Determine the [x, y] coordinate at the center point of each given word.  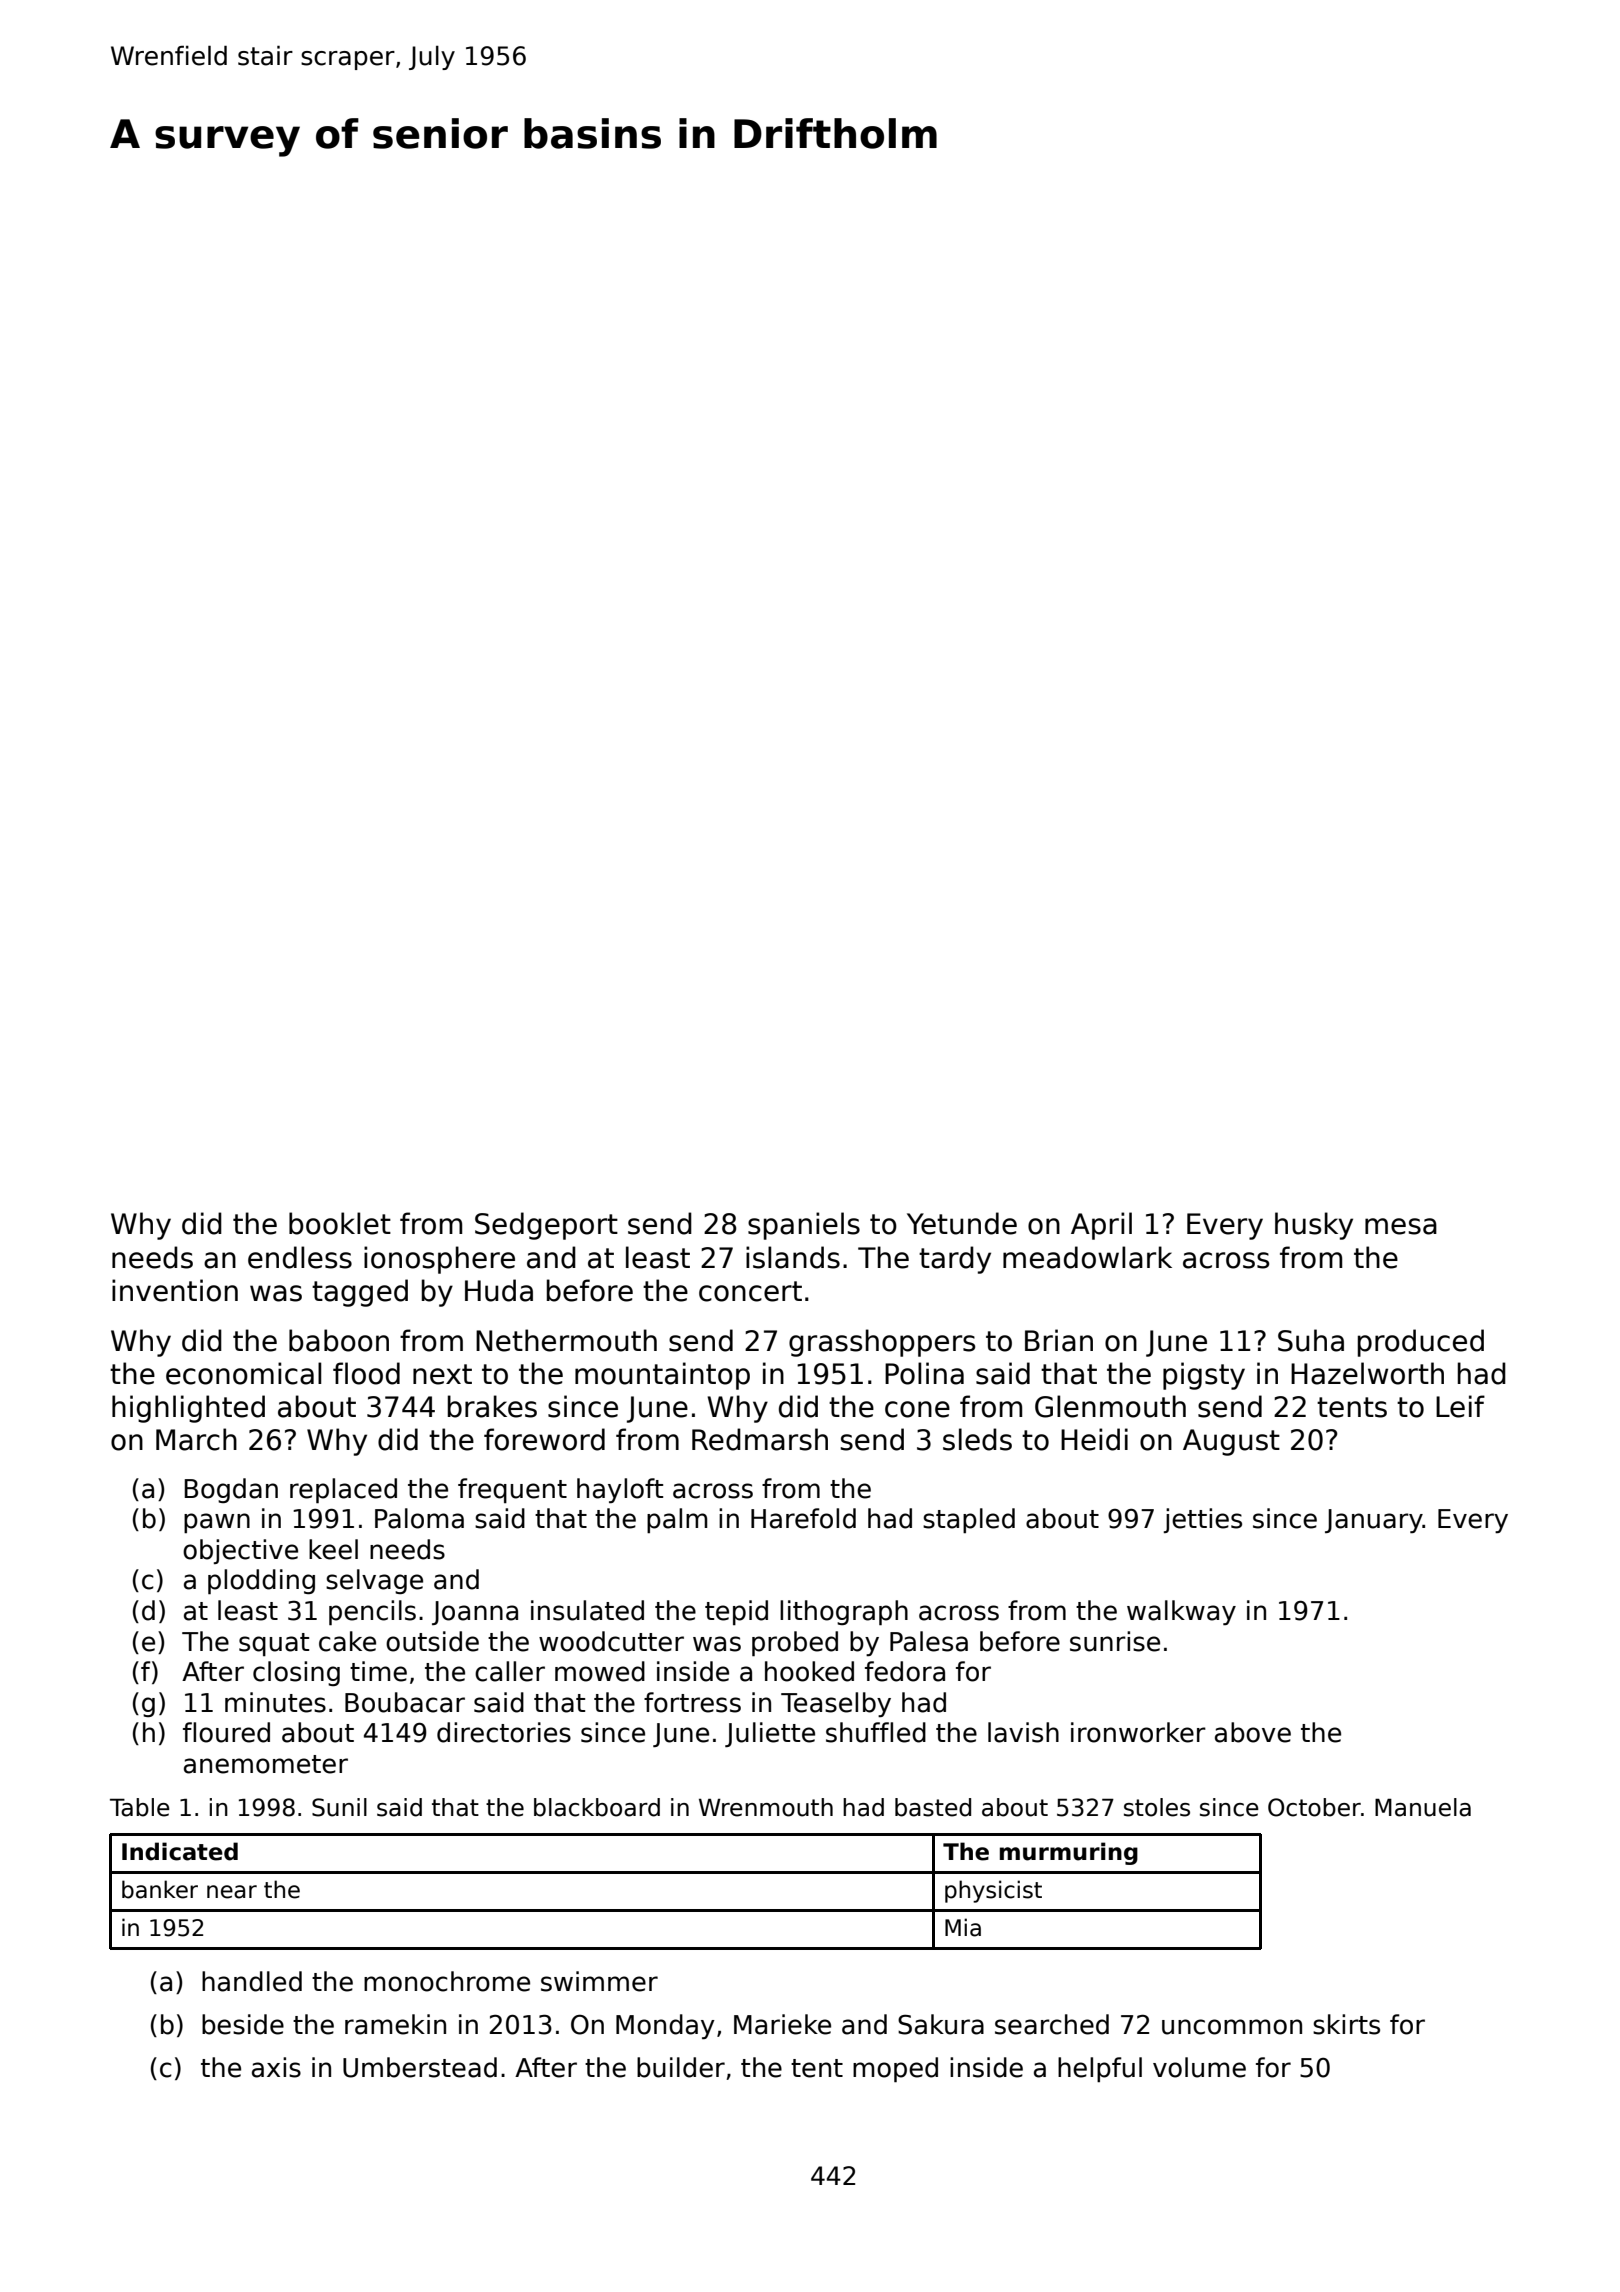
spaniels [804, 1226]
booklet [340, 1223]
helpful [1100, 2069]
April [1101, 1226]
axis [276, 2067]
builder [681, 2067]
